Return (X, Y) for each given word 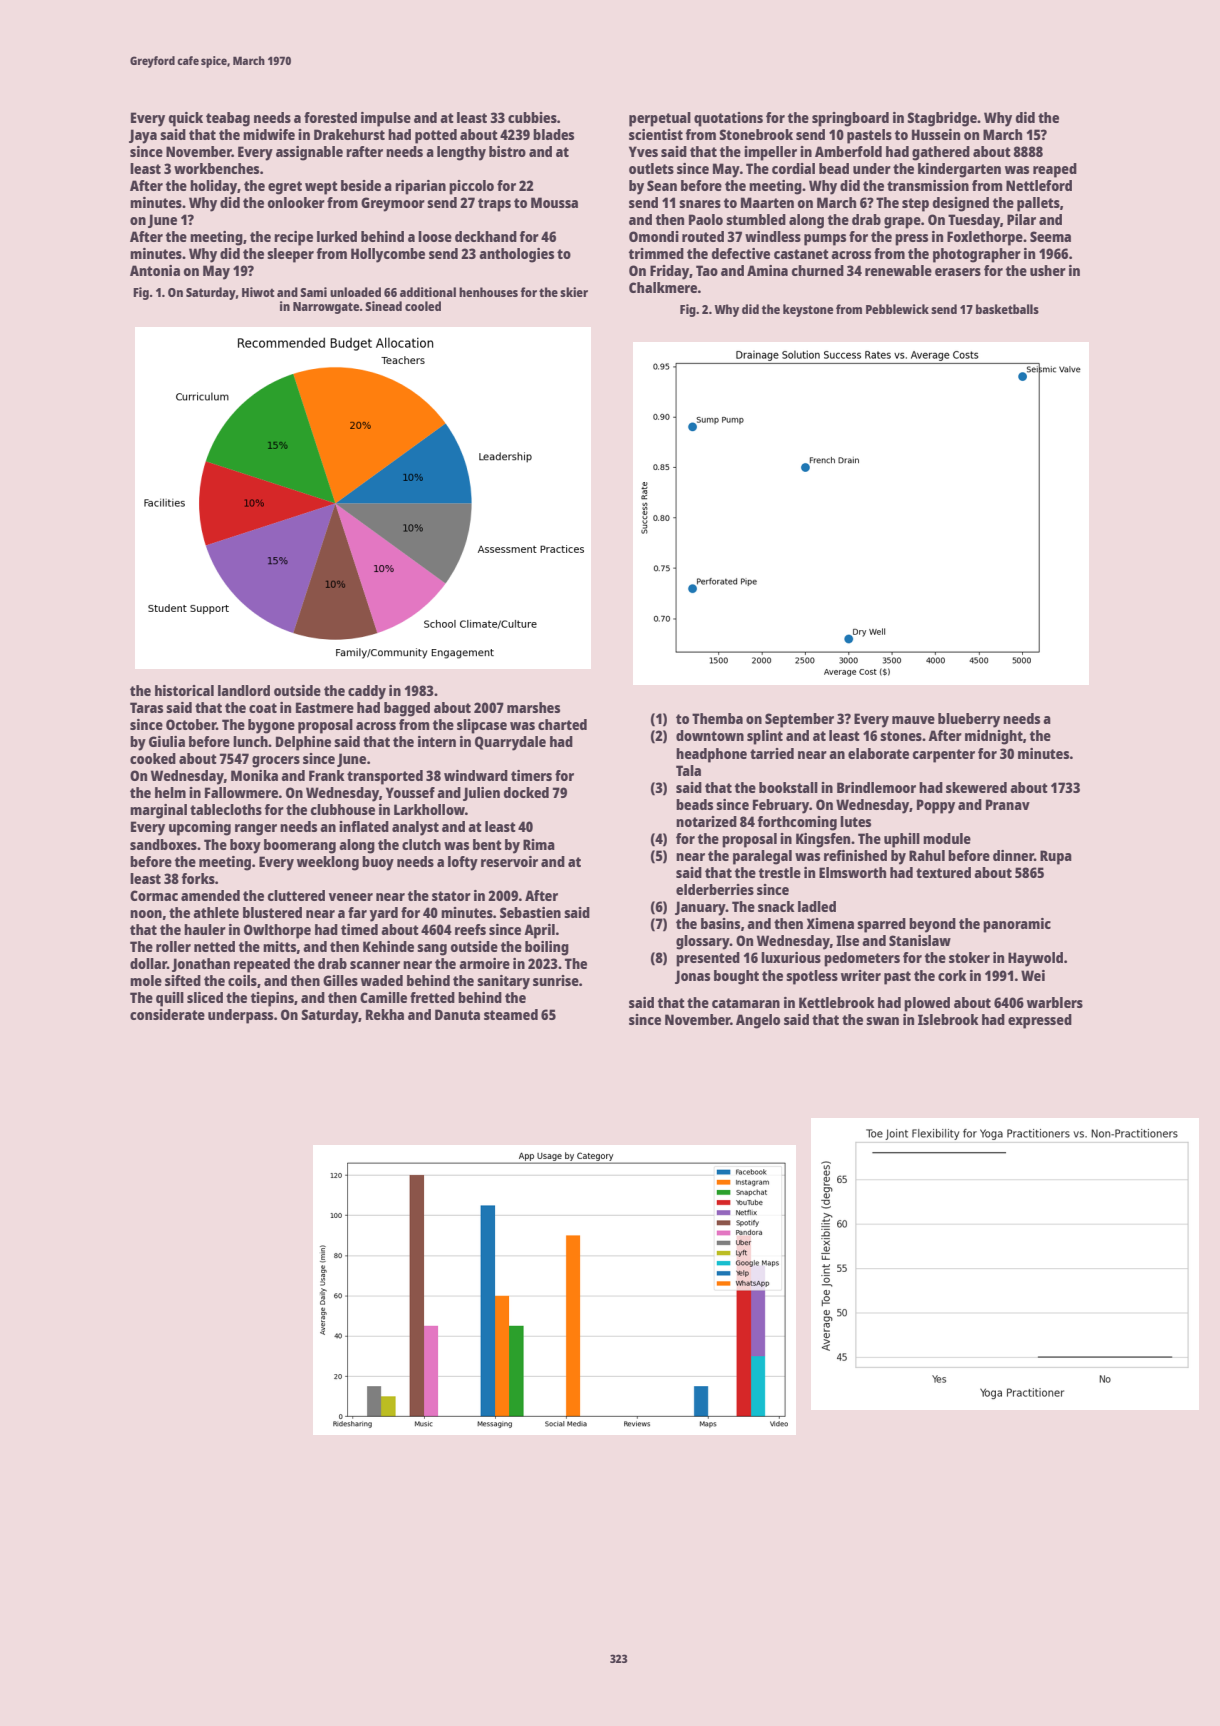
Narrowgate (326, 308)
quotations (728, 119)
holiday (213, 187)
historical (184, 690)
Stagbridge (942, 119)
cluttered (296, 895)
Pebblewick (897, 309)
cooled (423, 306)
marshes (533, 707)
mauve (913, 720)
